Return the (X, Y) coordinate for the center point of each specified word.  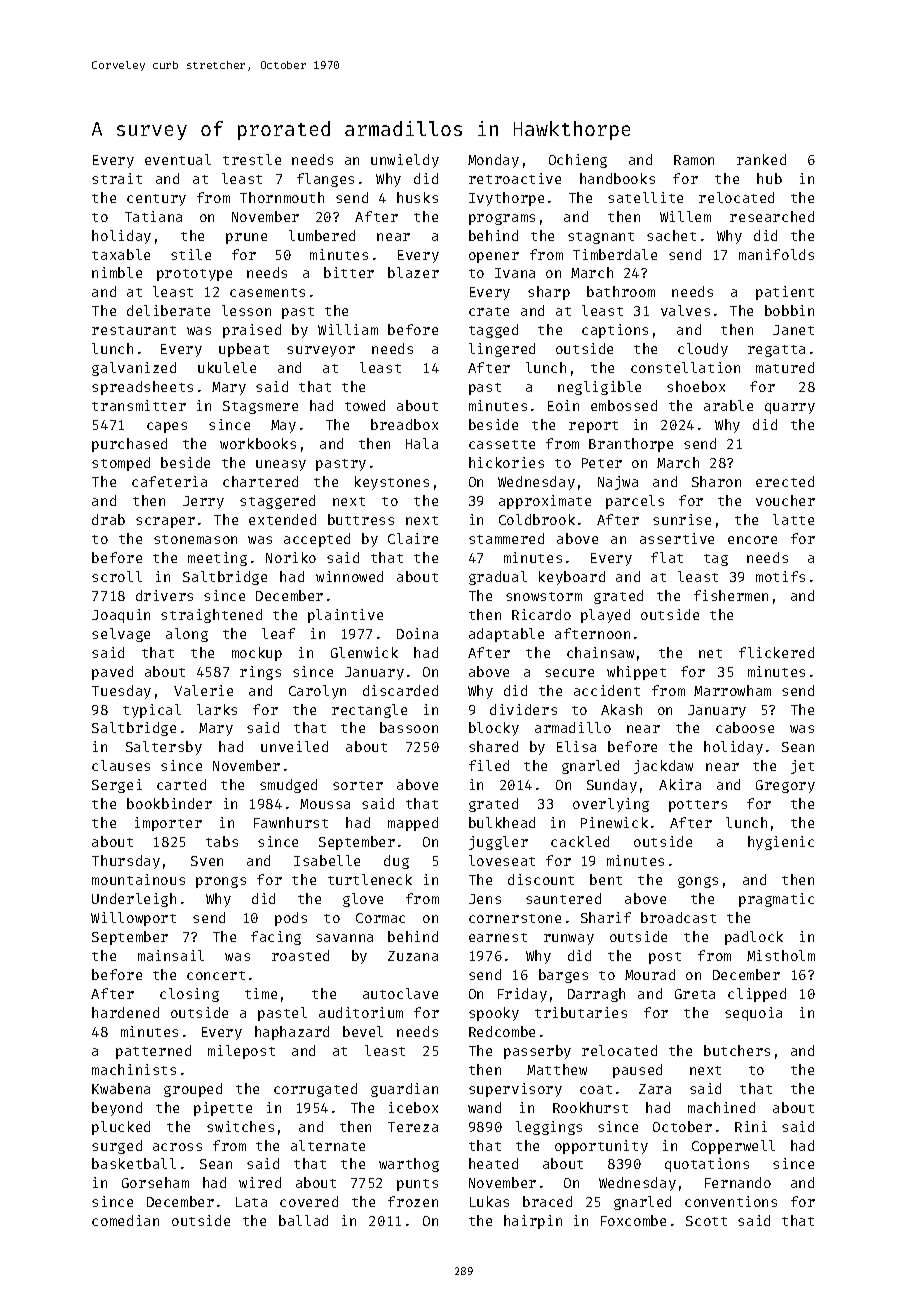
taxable (121, 254)
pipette (223, 1109)
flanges (325, 180)
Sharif (606, 917)
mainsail (171, 955)
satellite (645, 197)
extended (282, 519)
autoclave (400, 993)
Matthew (557, 1069)
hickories (506, 462)
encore (752, 540)
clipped (757, 995)
